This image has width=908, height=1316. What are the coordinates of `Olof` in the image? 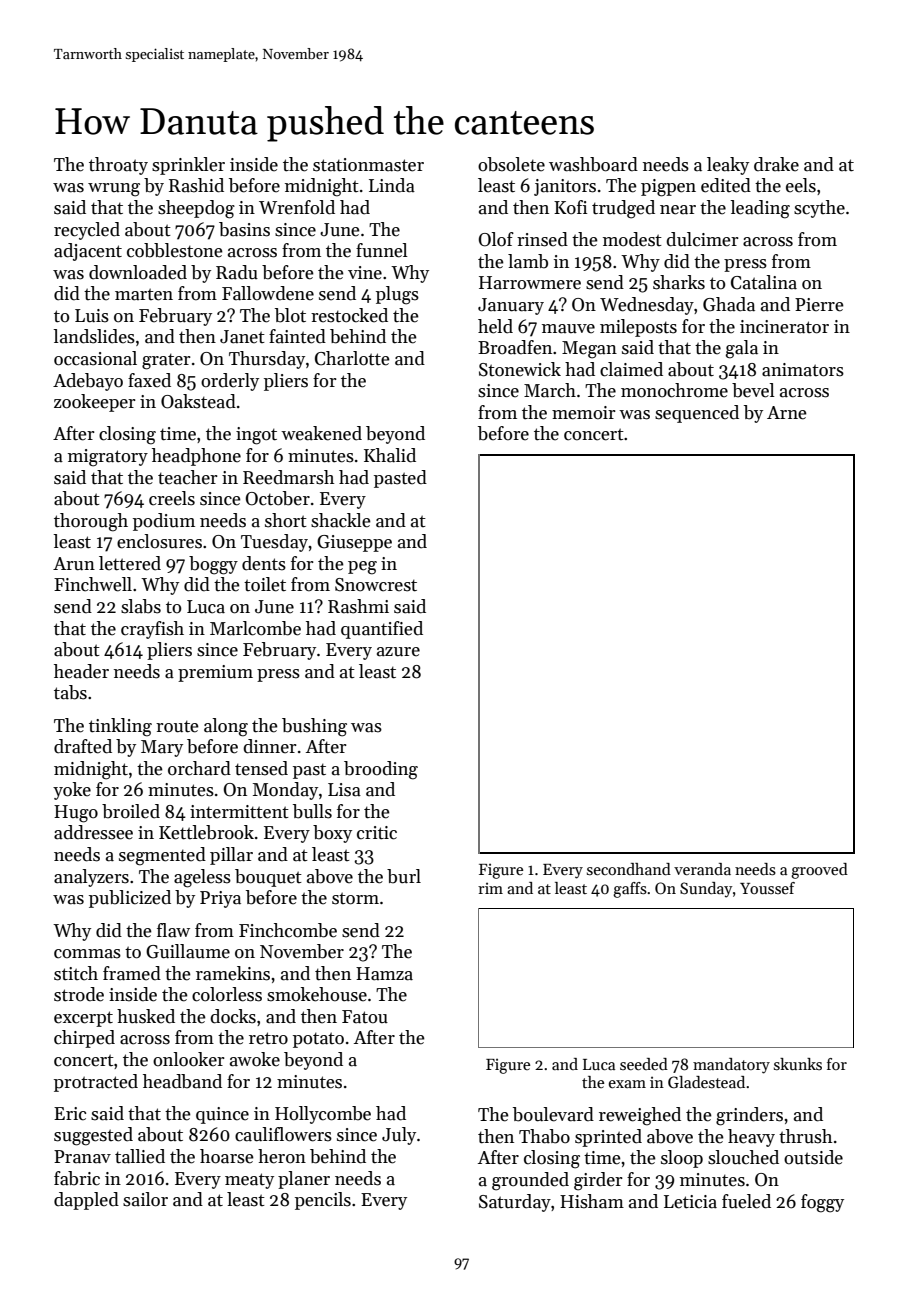 It's located at (496, 239).
